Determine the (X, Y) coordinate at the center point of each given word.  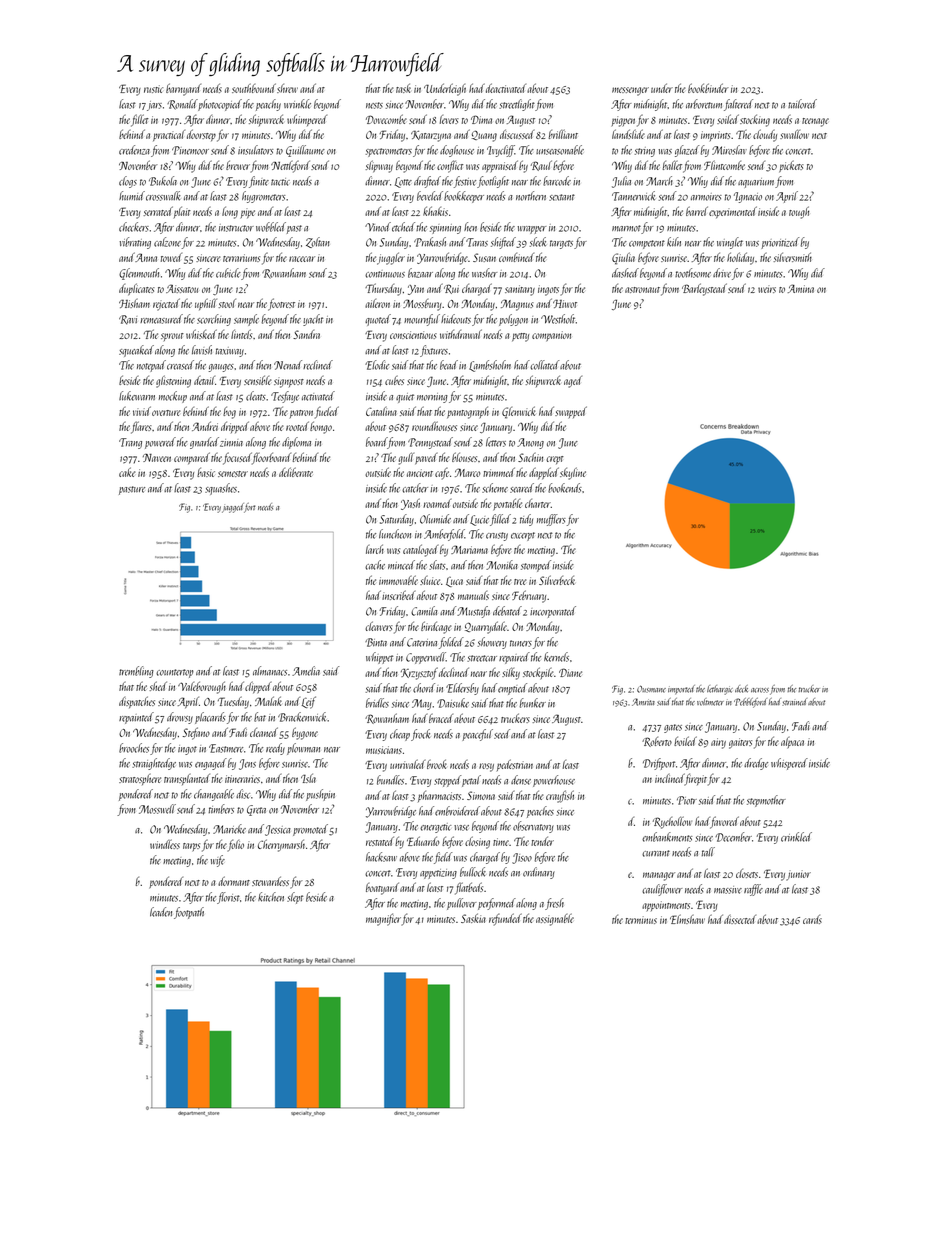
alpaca (792, 742)
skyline (573, 473)
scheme (495, 488)
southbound (254, 88)
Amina (801, 288)
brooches (134, 748)
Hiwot (565, 303)
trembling (136, 672)
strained (794, 702)
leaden (161, 912)
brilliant (563, 134)
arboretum (704, 104)
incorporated (553, 612)
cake (127, 472)
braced (441, 718)
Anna (146, 257)
